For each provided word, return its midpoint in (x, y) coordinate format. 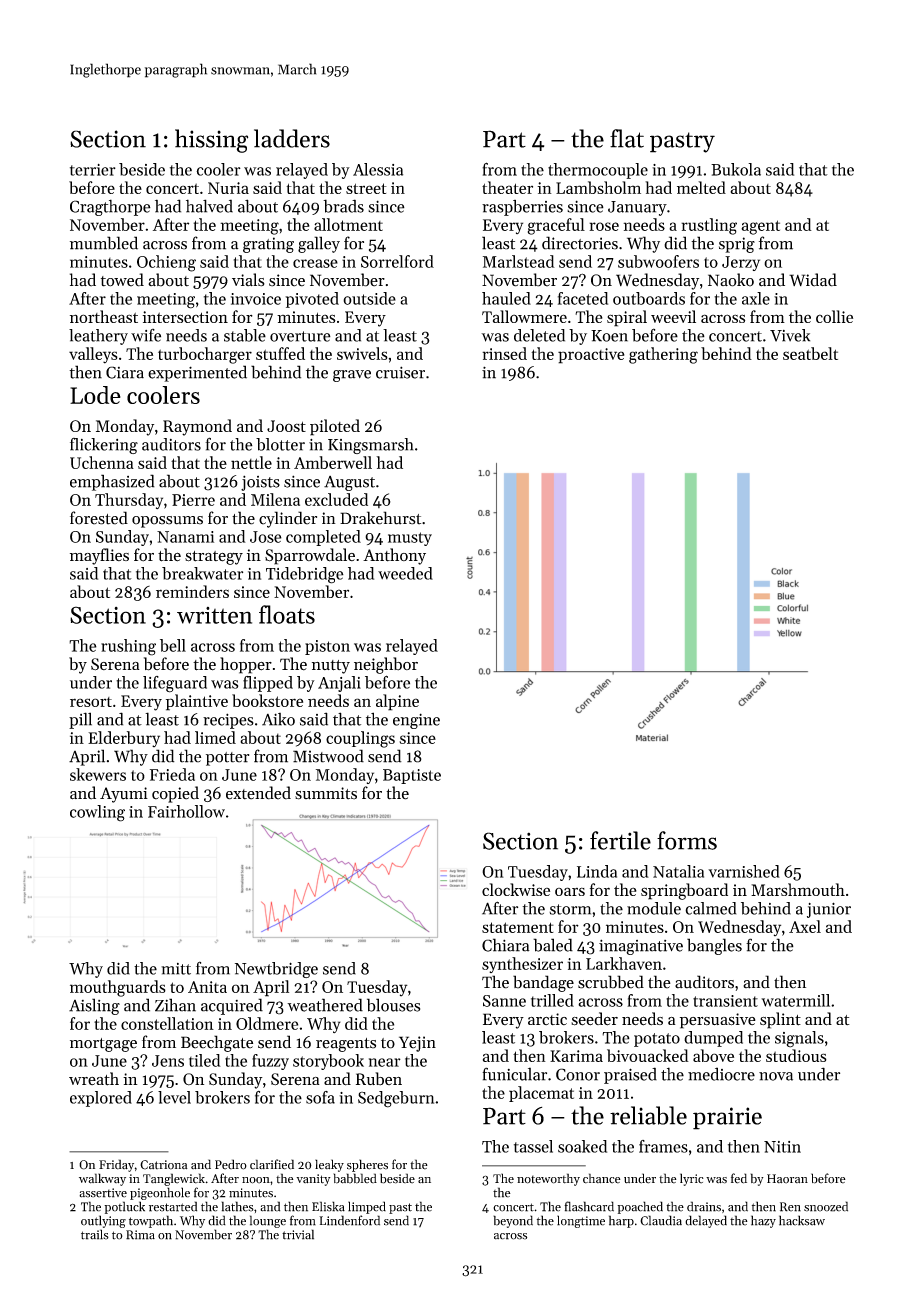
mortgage (103, 1045)
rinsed (504, 353)
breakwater (202, 573)
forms (687, 840)
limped (367, 1207)
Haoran (787, 1179)
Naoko (731, 280)
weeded (405, 573)
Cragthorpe (110, 207)
